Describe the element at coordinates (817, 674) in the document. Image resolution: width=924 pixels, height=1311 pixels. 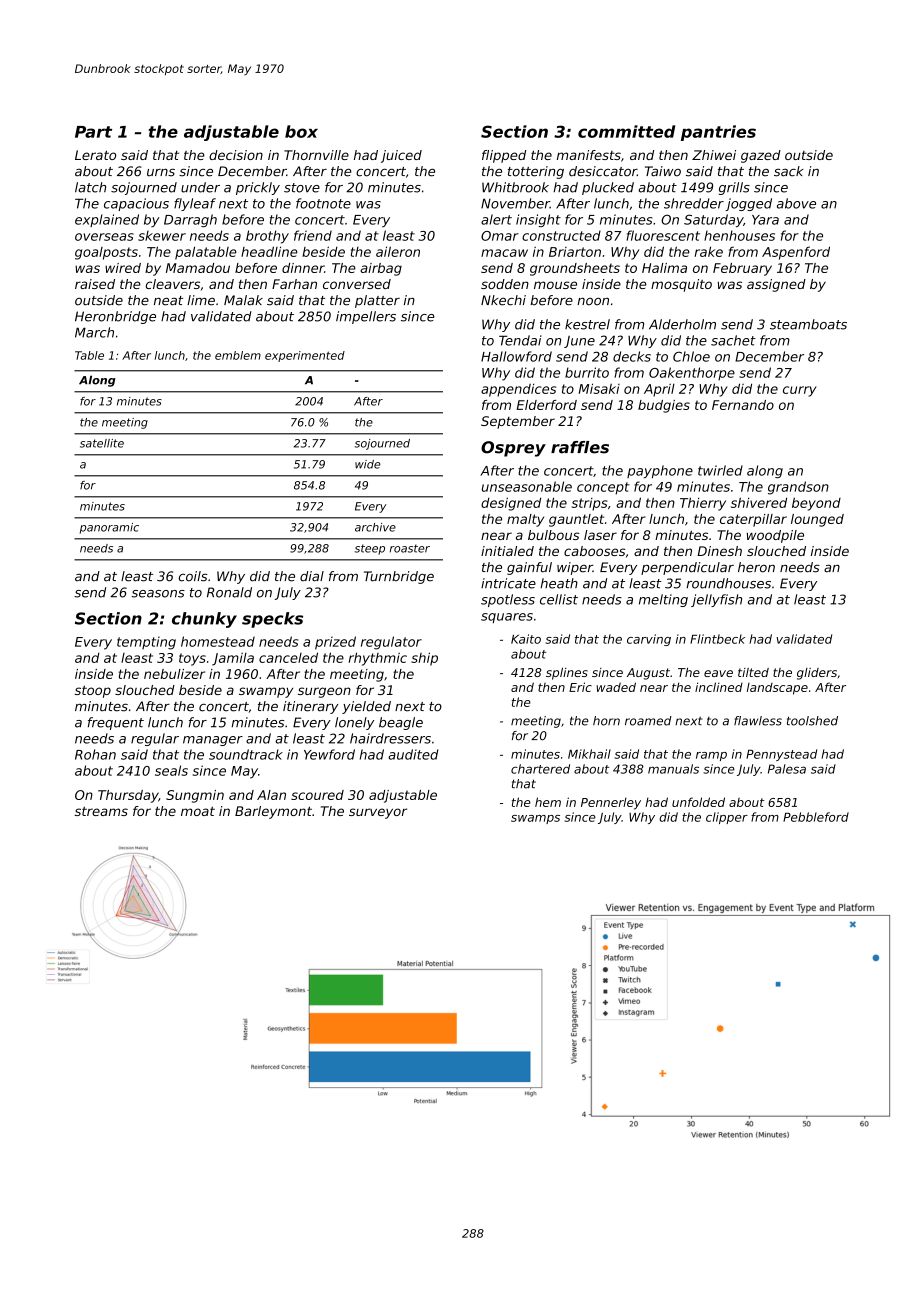
I see `gliders` at that location.
